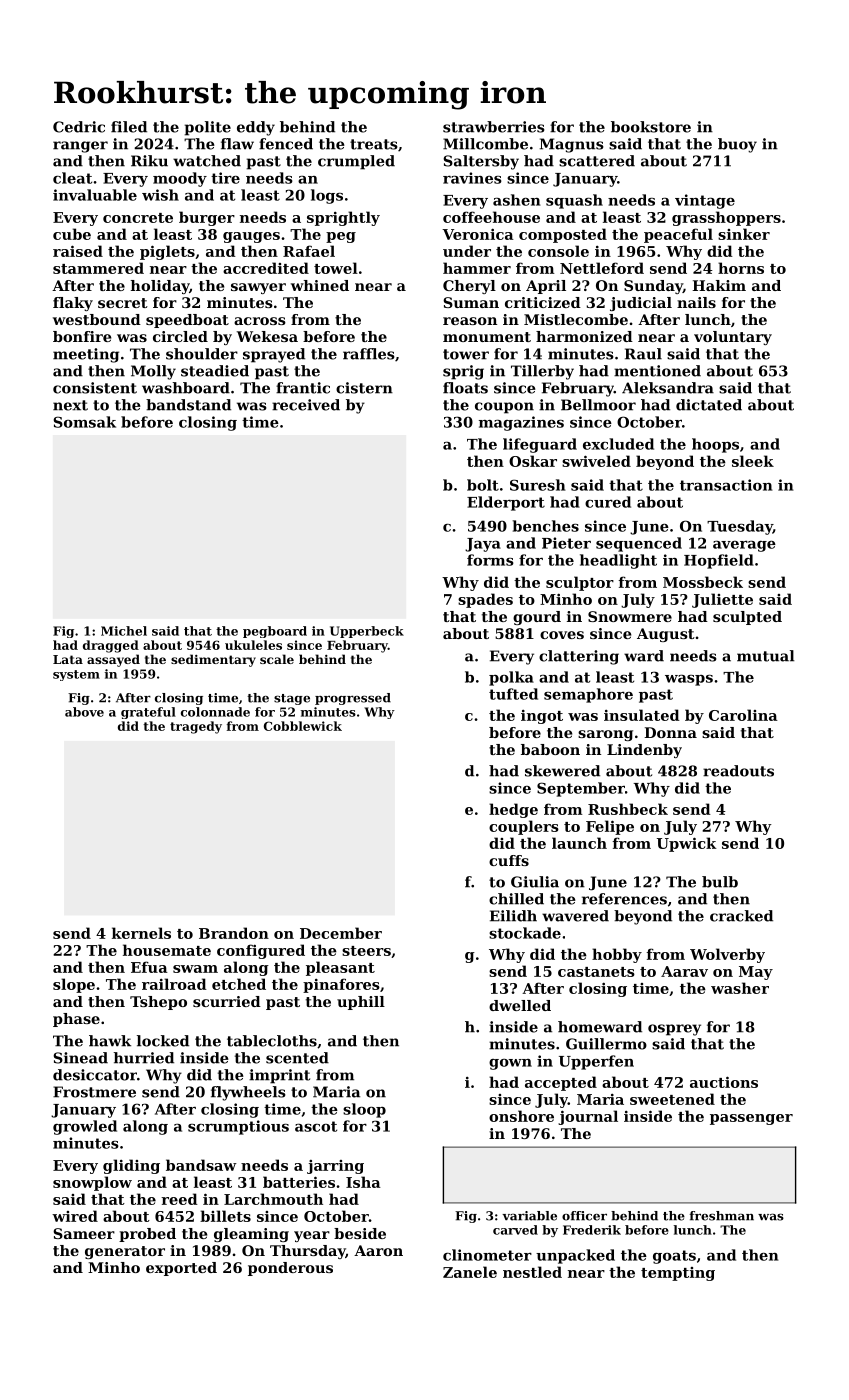  Describe the element at coordinates (124, 631) in the screenshot. I see `Michel` at that location.
